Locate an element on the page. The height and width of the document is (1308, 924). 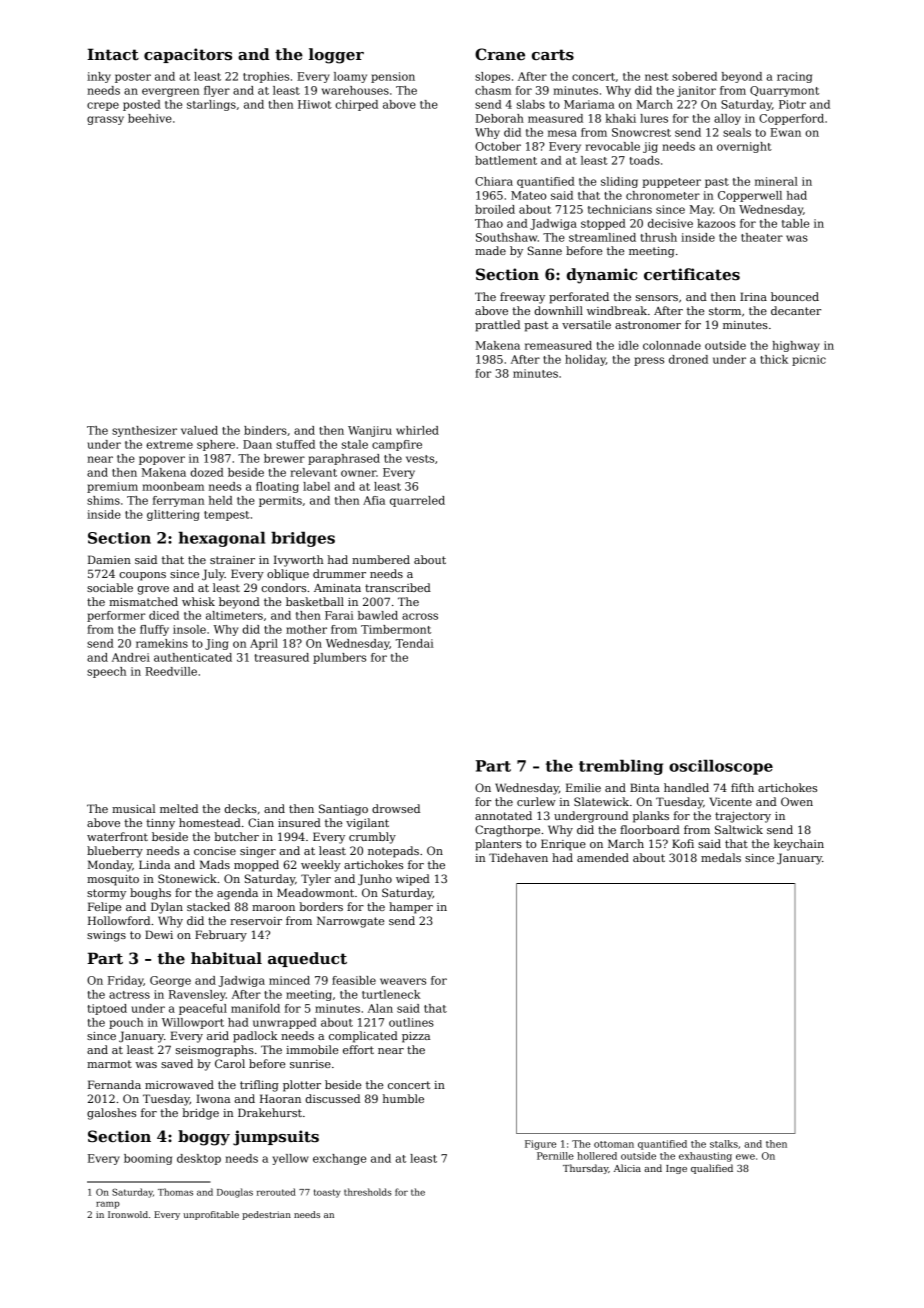
oscilloscope is located at coordinates (721, 767).
